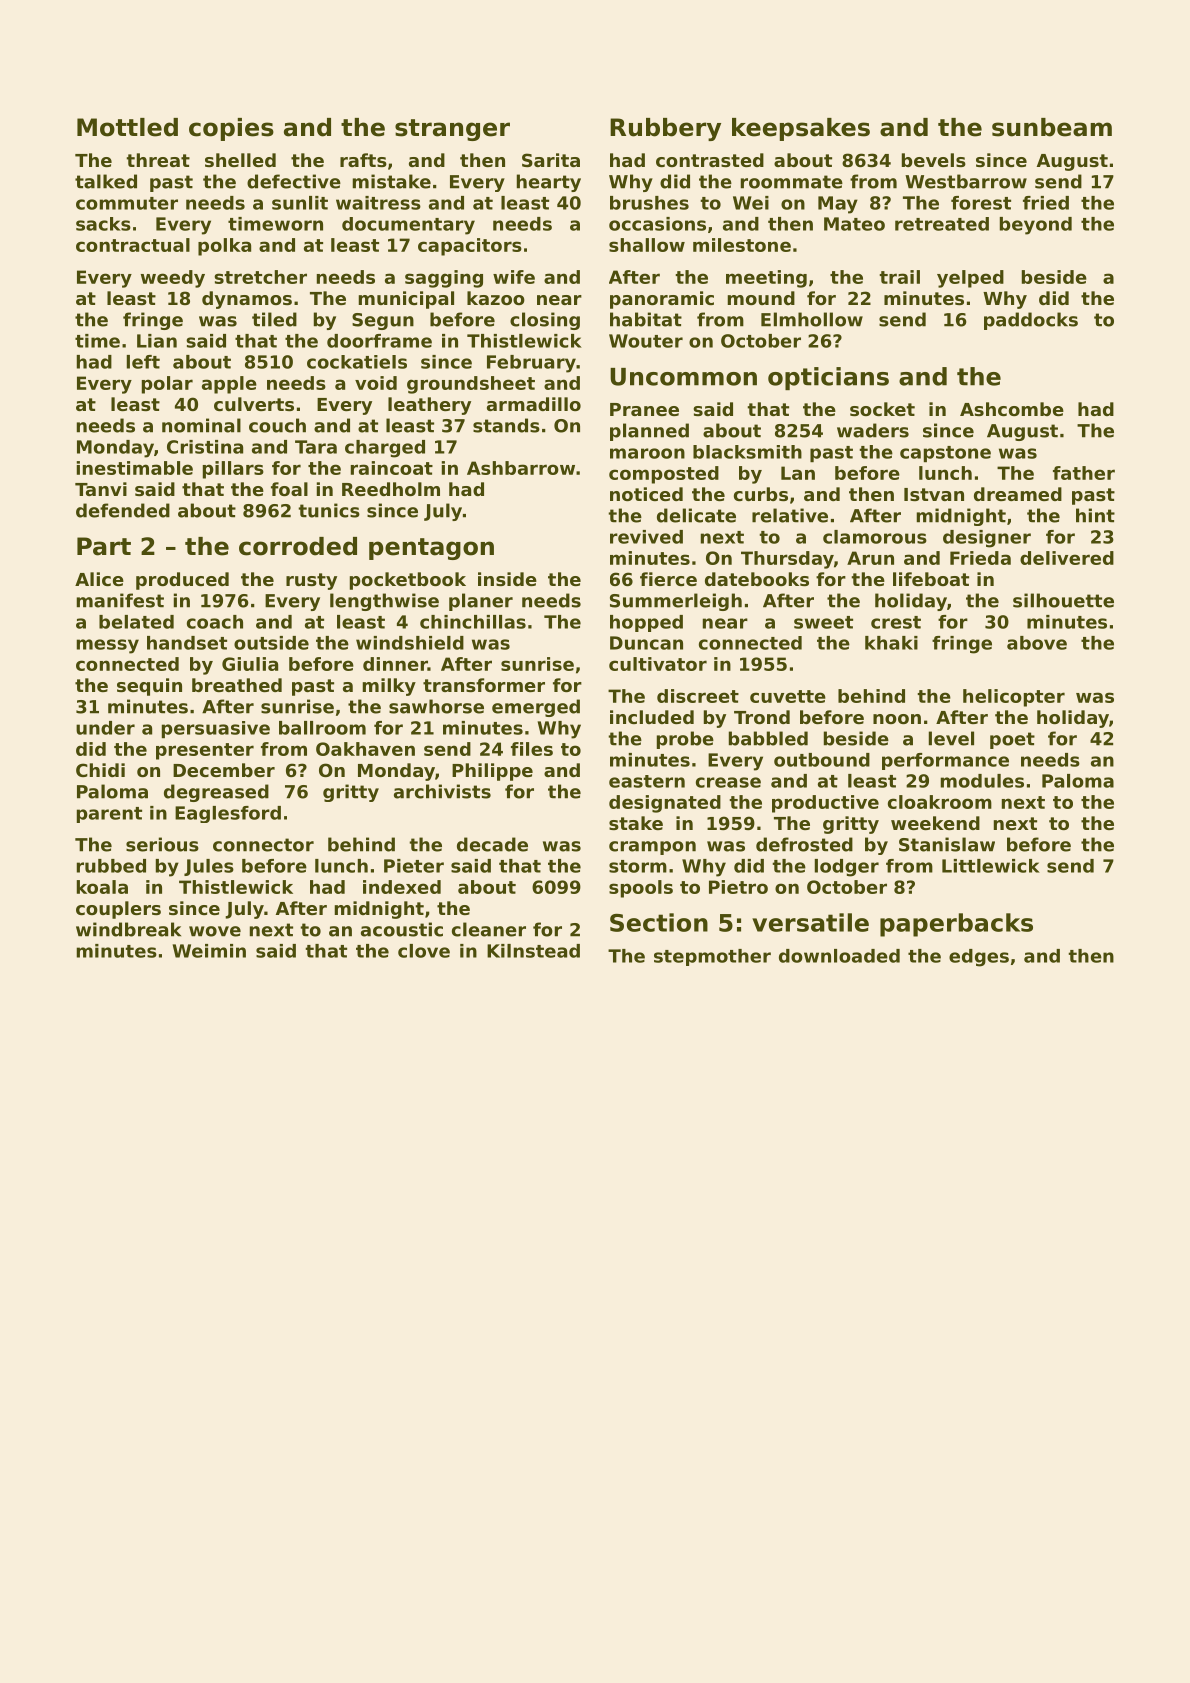  Describe the element at coordinates (507, 579) in the screenshot. I see `inside` at that location.
